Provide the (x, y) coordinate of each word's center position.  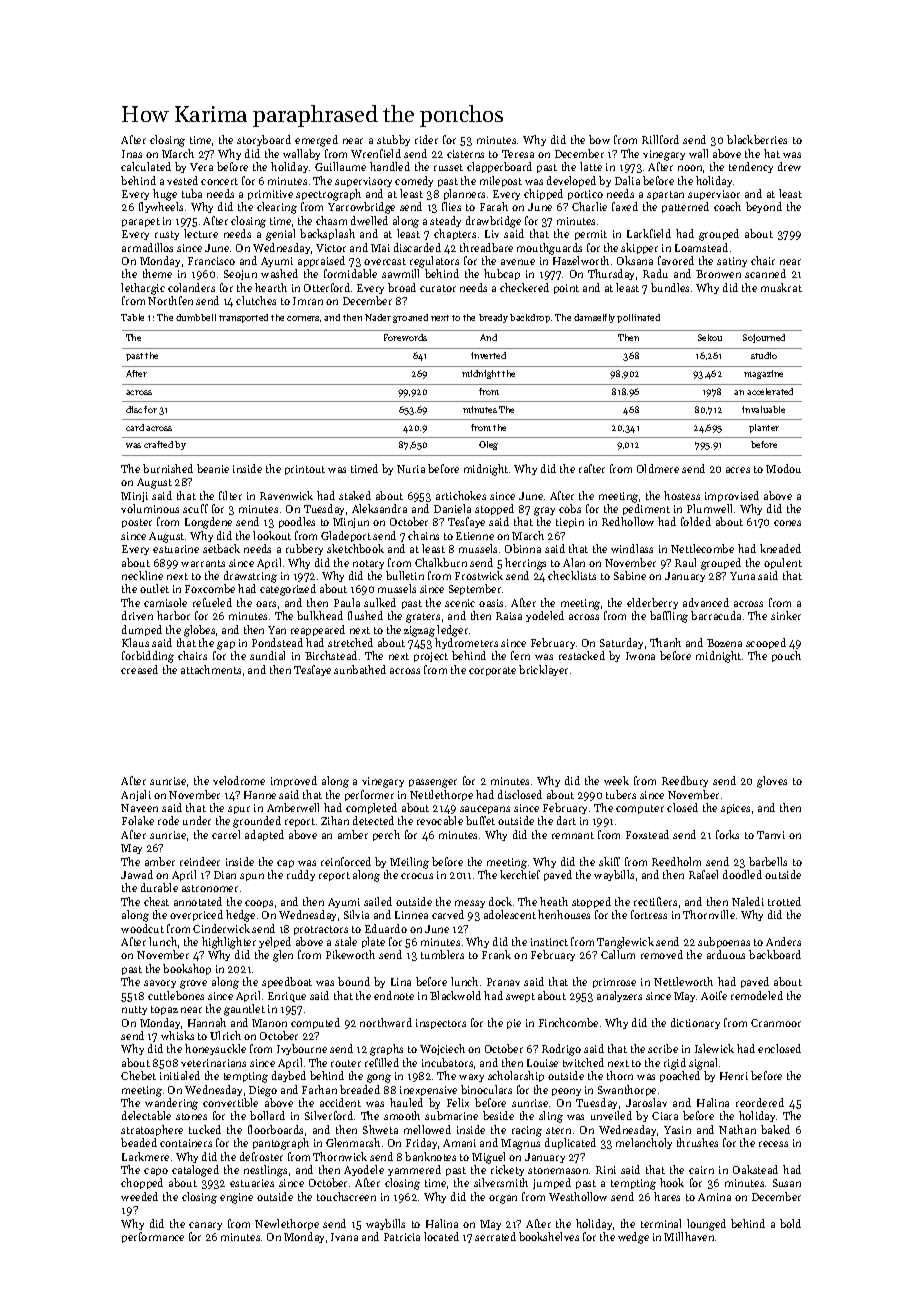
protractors (321, 930)
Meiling (409, 863)
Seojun (240, 275)
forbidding (148, 657)
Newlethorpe (287, 1224)
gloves (772, 782)
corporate (492, 671)
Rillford (660, 139)
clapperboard (499, 167)
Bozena (724, 643)
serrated (495, 1236)
